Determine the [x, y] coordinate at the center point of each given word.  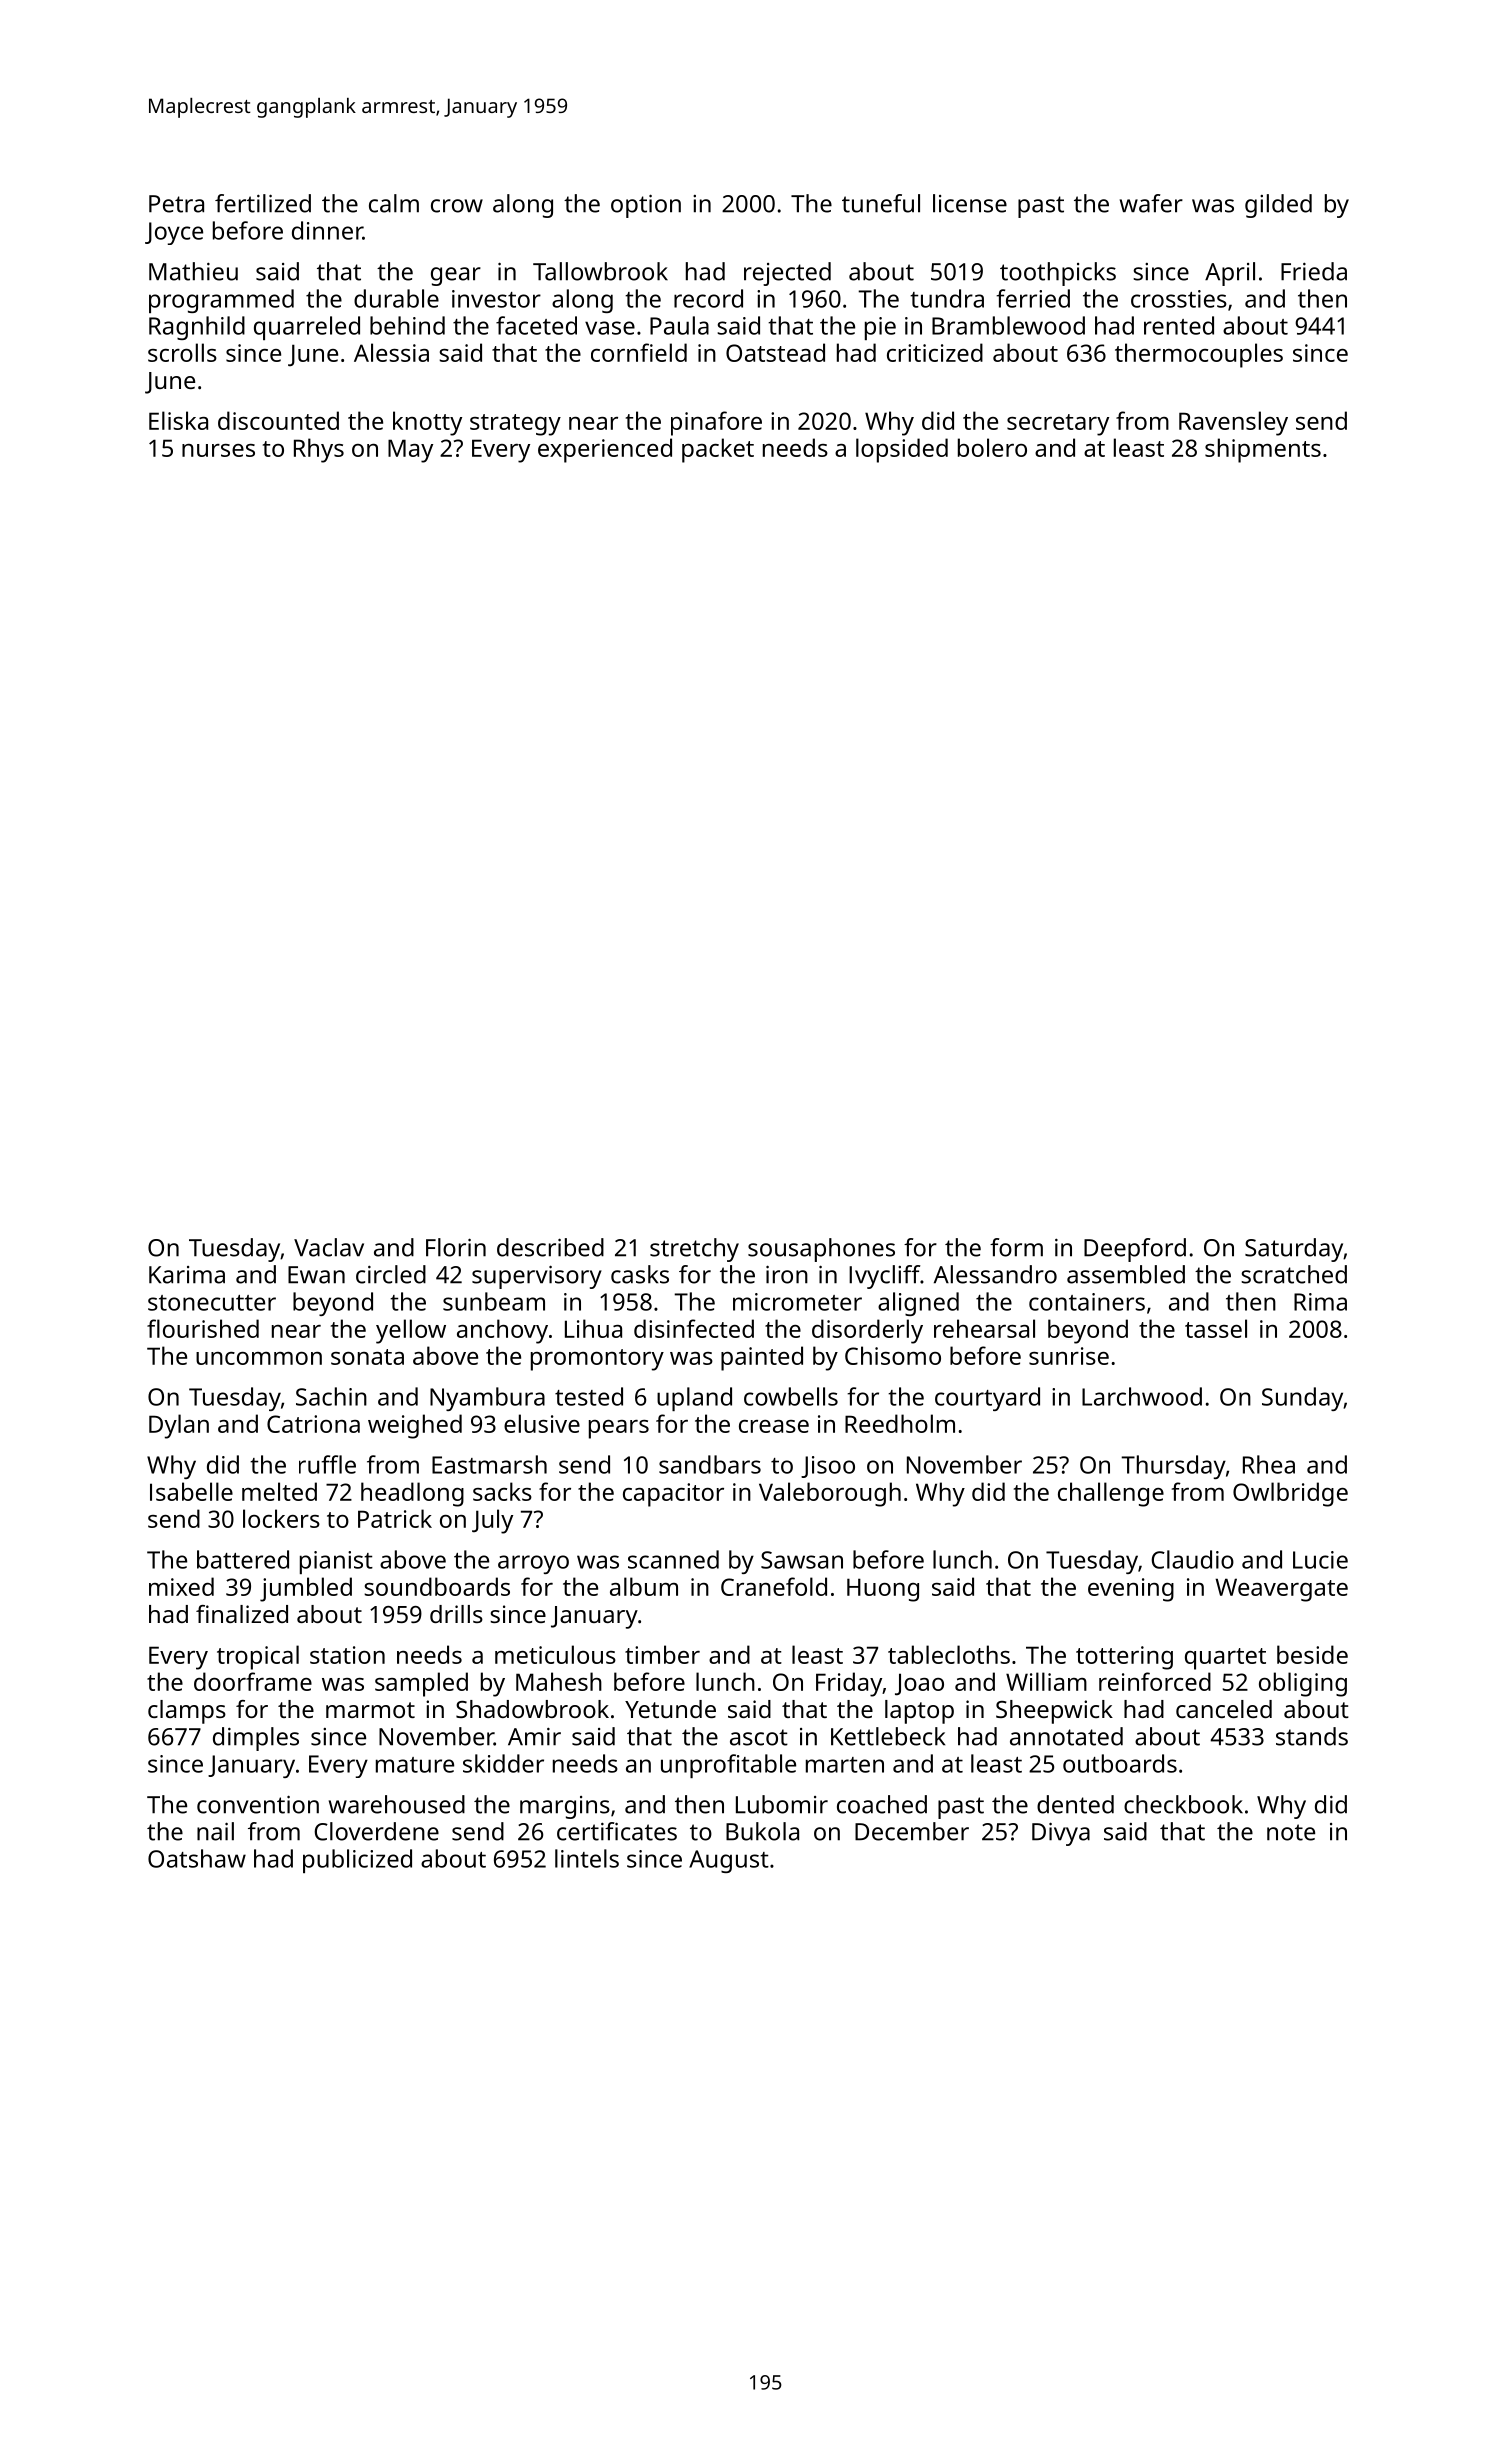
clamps [187, 1712]
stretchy [694, 1250]
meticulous [555, 1654]
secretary [1058, 425]
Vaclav [329, 1247]
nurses [218, 450]
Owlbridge [1290, 1494]
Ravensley [1233, 423]
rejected [787, 274]
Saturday [1294, 1250]
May [410, 451]
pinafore [716, 423]
